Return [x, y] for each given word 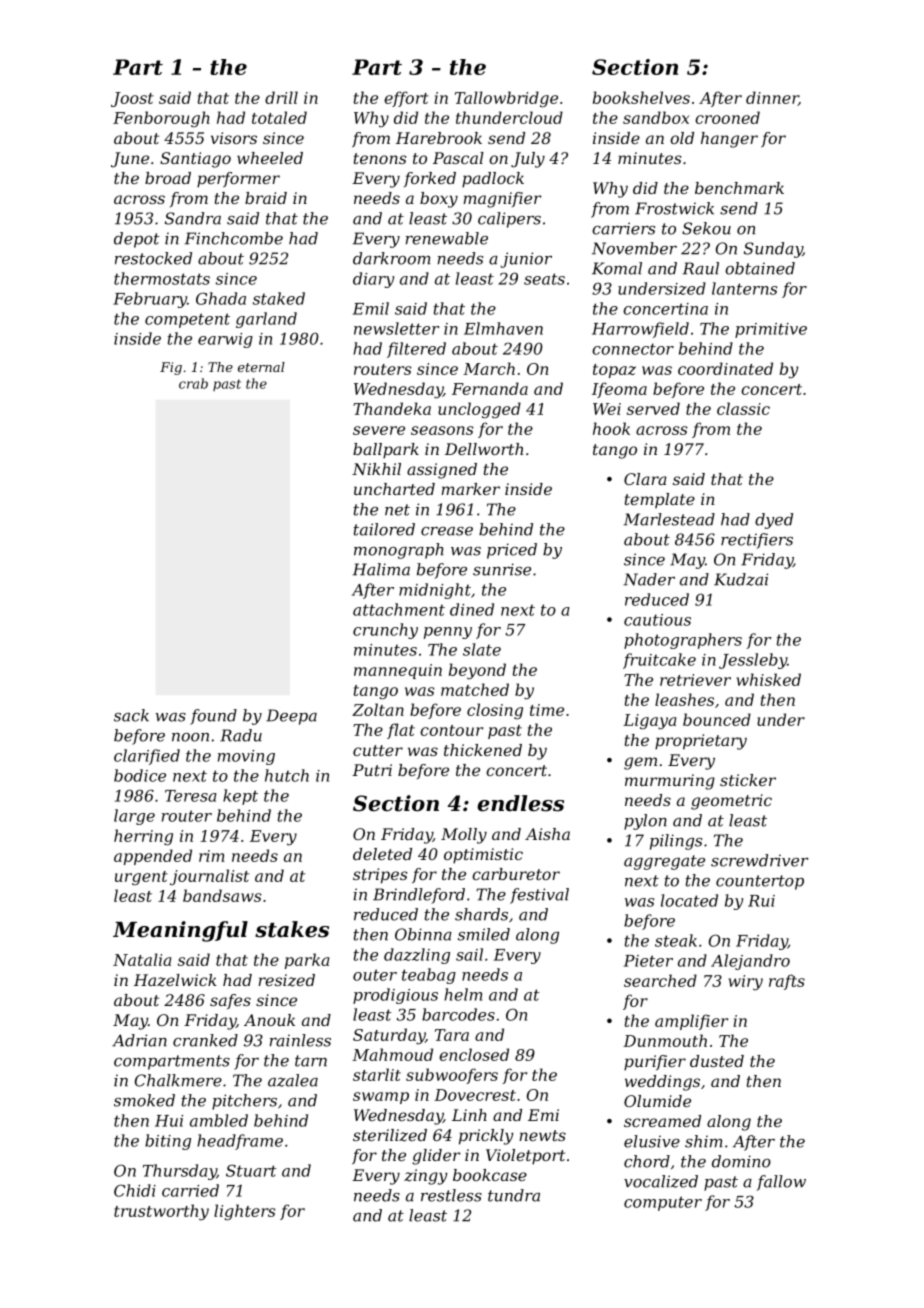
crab [193, 383]
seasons [442, 430]
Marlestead [669, 519]
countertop [760, 882]
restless [451, 1195]
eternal [261, 367]
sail [469, 954]
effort [406, 99]
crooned [727, 117]
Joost [132, 99]
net [397, 510]
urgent [141, 878]
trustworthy [161, 1212]
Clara [645, 479]
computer [663, 1203]
